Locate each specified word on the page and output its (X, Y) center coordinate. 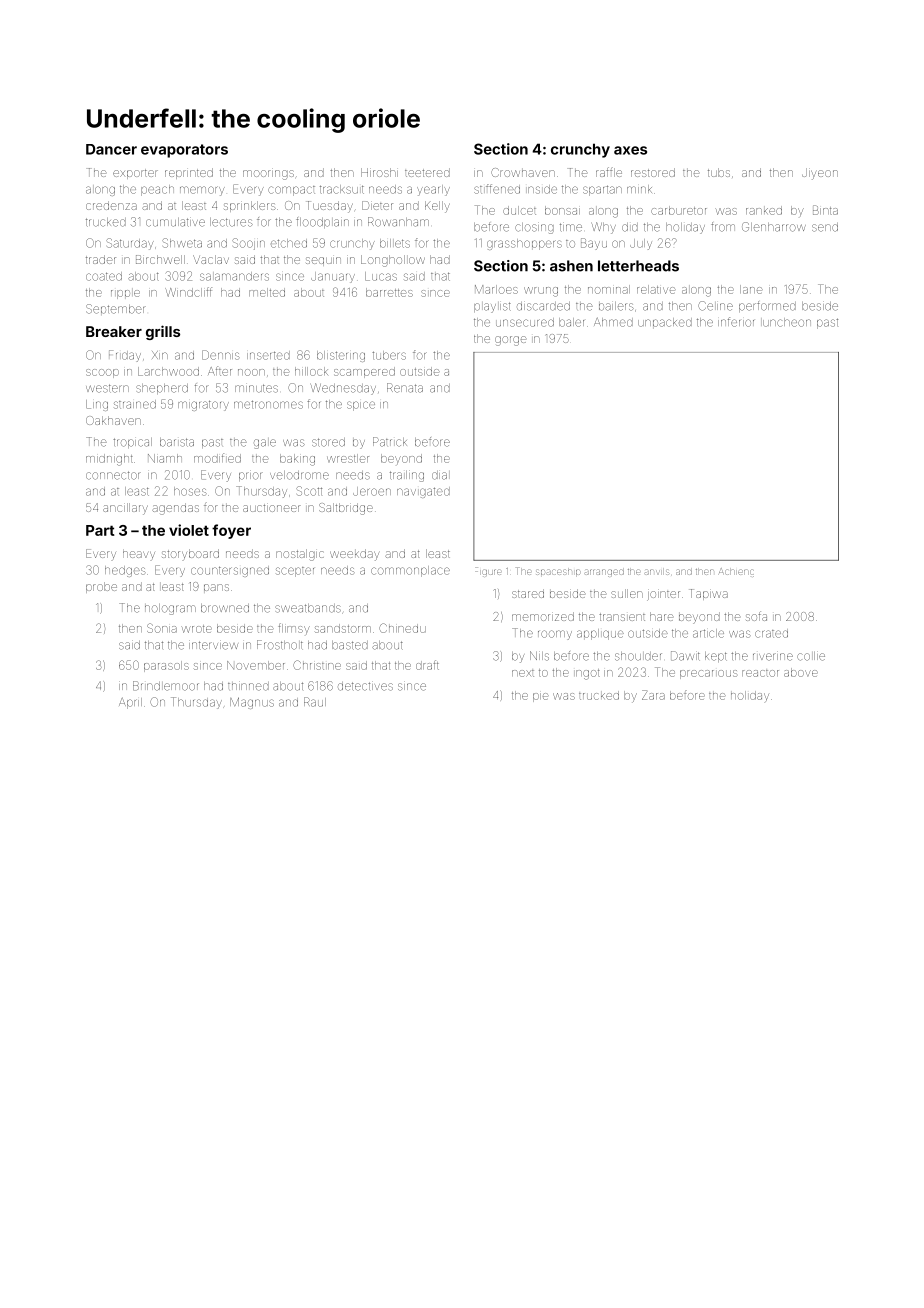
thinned (248, 686)
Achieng (736, 572)
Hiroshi (379, 172)
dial (439, 475)
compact (291, 191)
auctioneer (272, 508)
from (723, 227)
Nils (539, 656)
